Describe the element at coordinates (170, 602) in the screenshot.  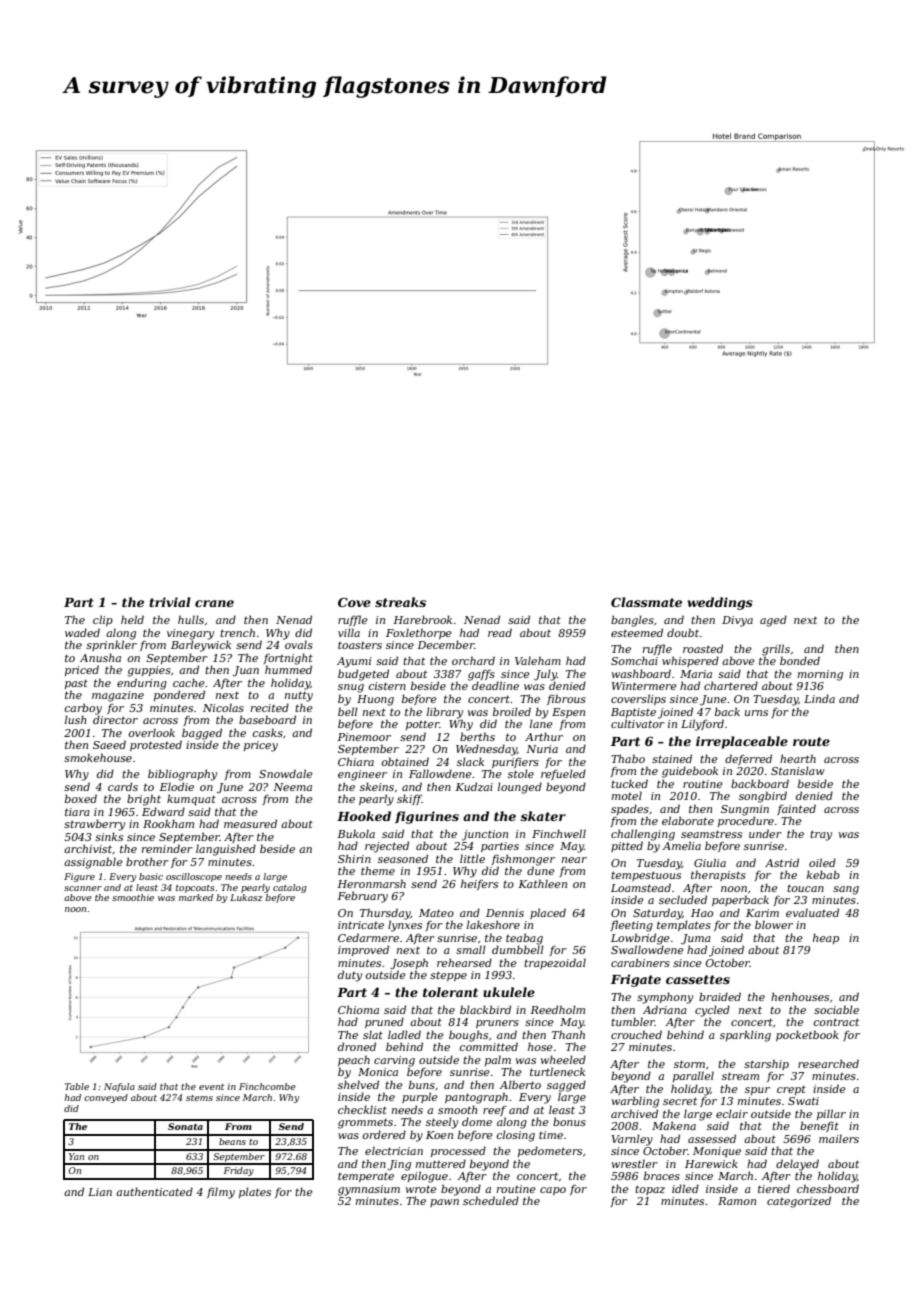
I see `trivial` at that location.
